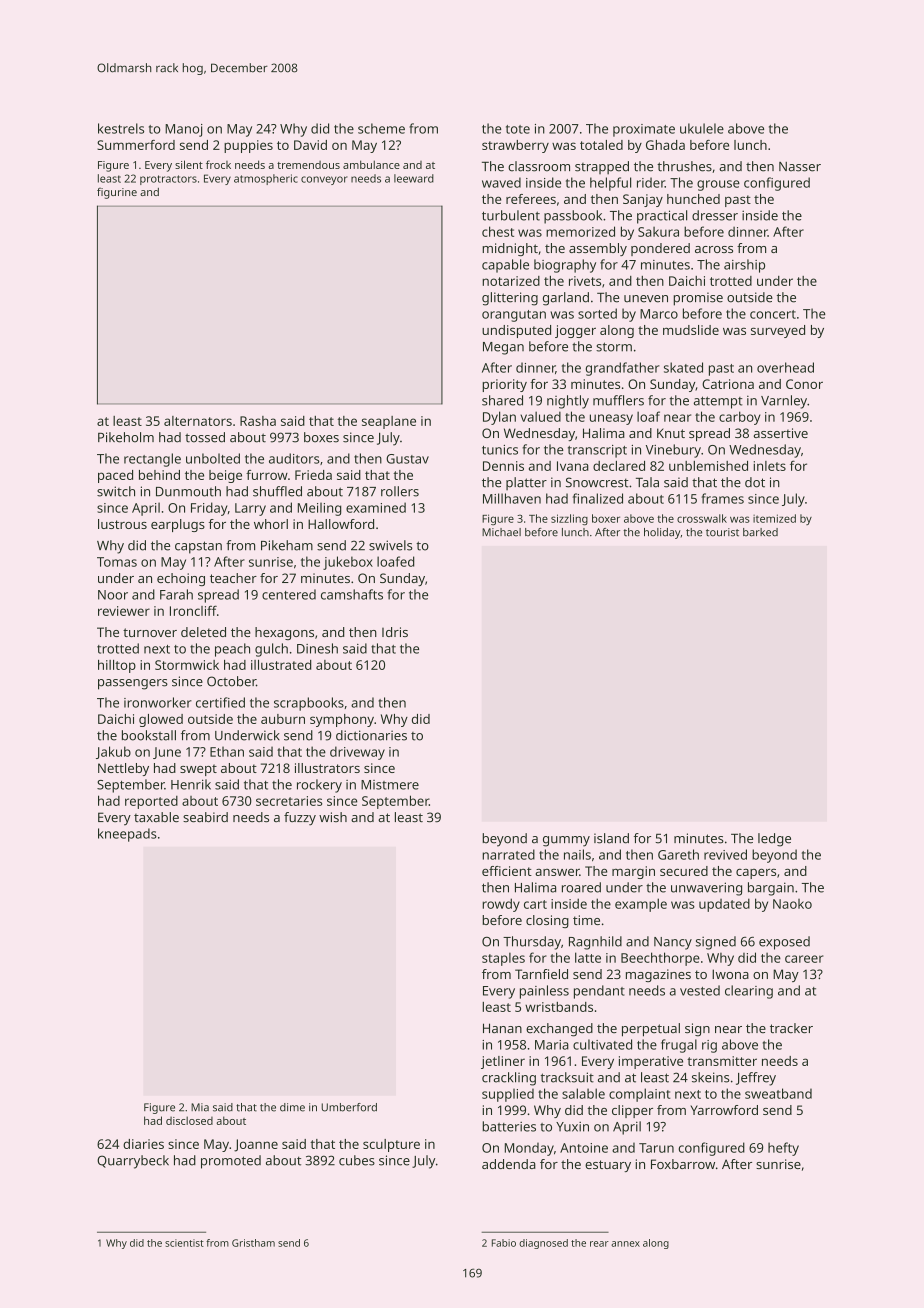  Describe the element at coordinates (507, 871) in the screenshot. I see `efficient` at that location.
